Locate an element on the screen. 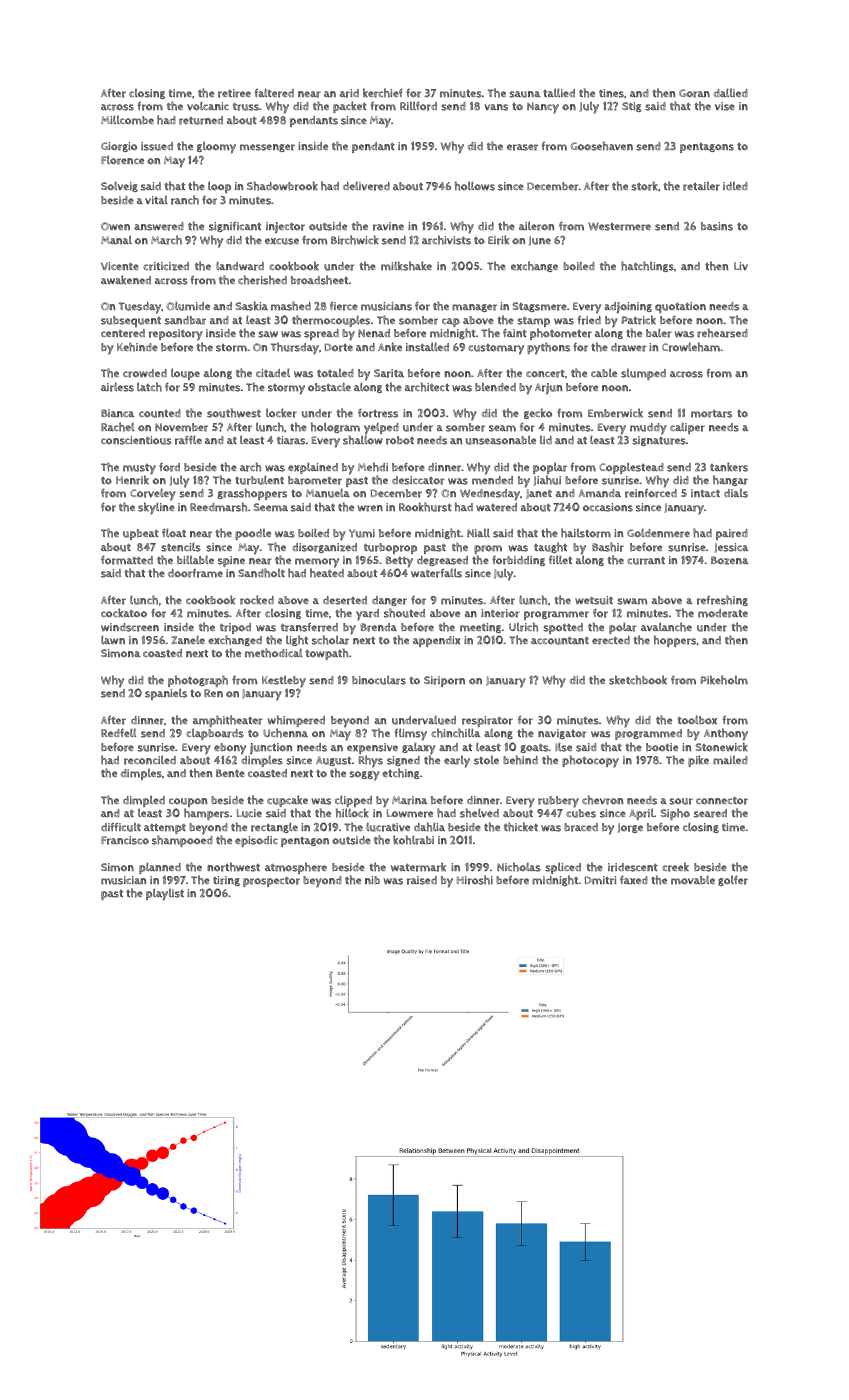 The image size is (849, 1400). rubbery is located at coordinates (558, 802).
